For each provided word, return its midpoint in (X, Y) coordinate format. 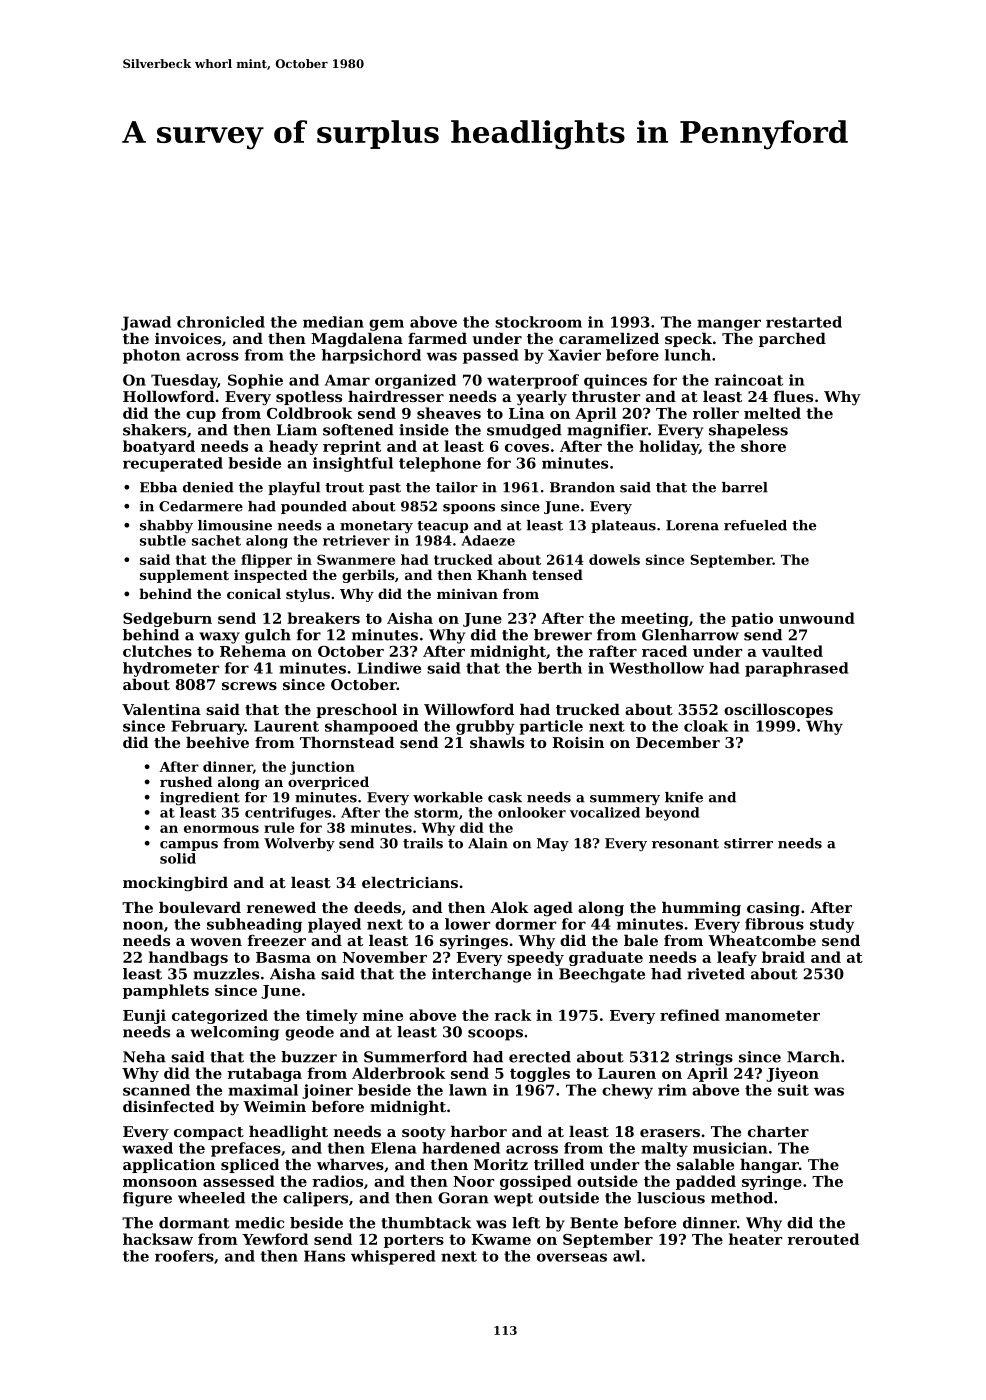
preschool (356, 710)
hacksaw (158, 1239)
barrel (745, 487)
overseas (572, 1257)
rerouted (823, 1239)
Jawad (146, 323)
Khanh (502, 574)
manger (729, 325)
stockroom (538, 322)
